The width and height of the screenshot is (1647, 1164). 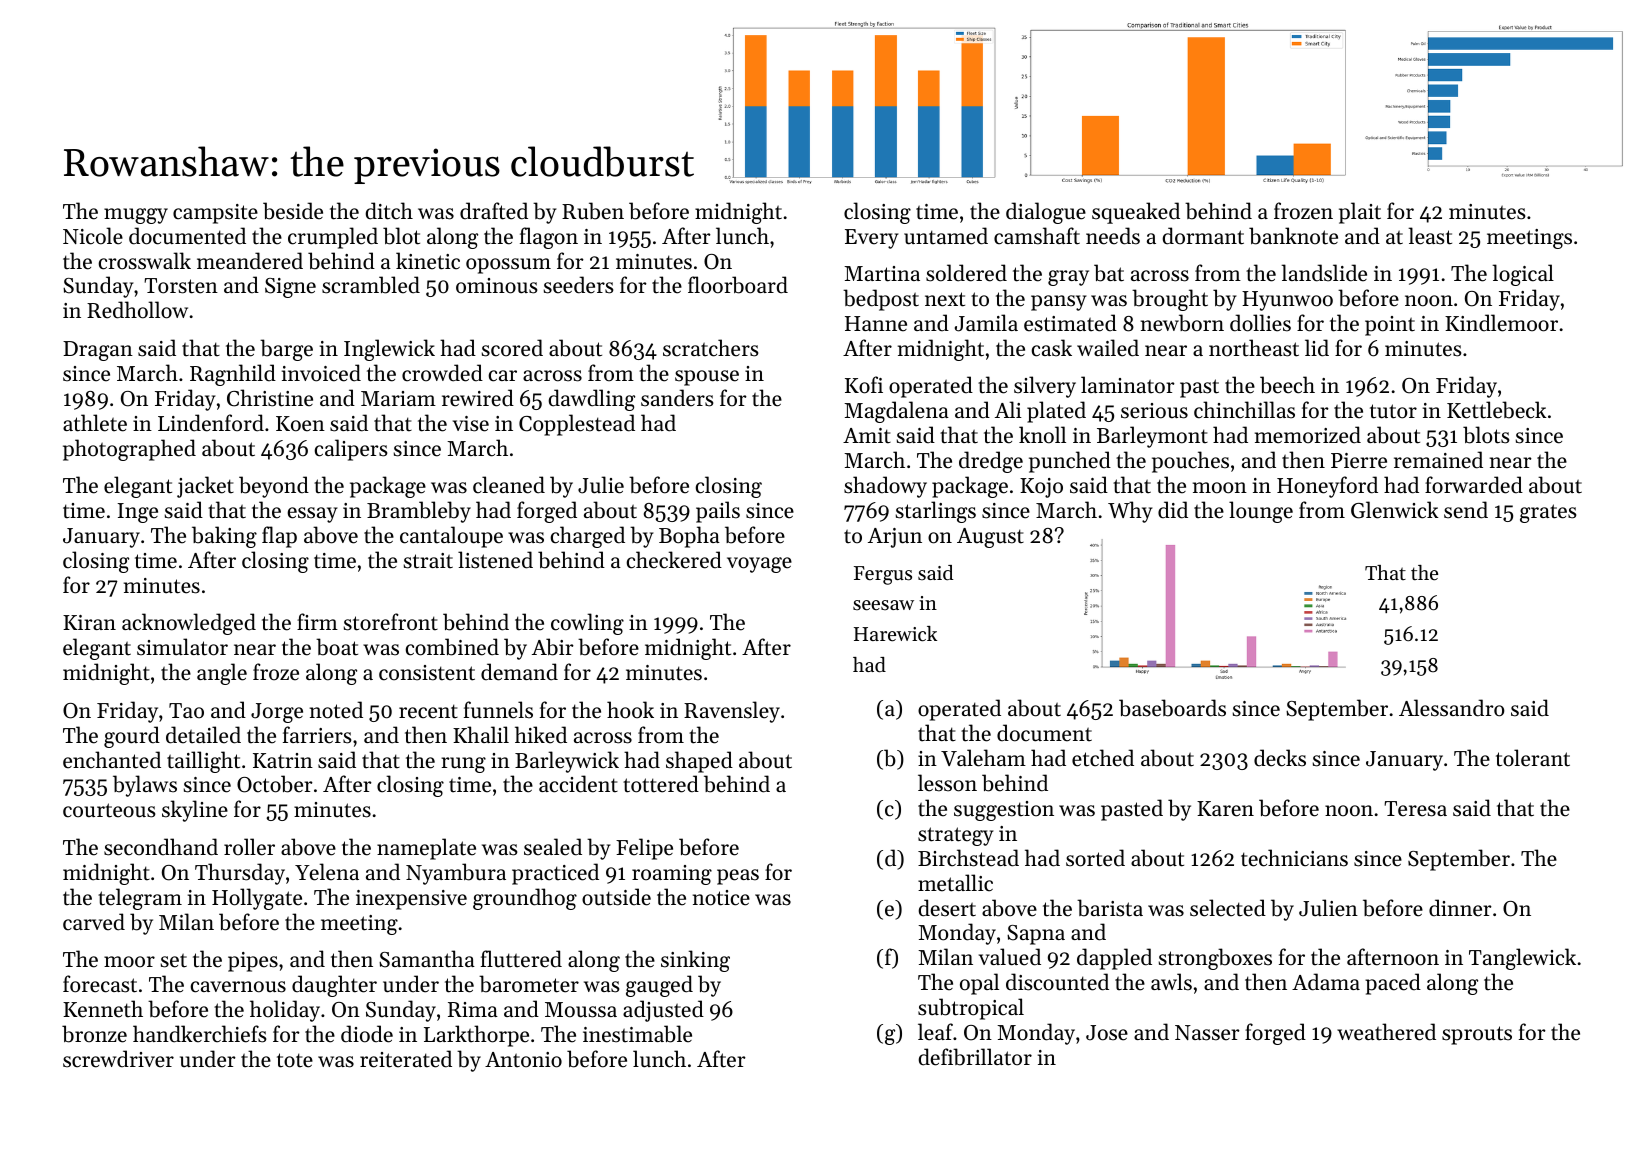 I want to click on Samantha, so click(x=427, y=959).
